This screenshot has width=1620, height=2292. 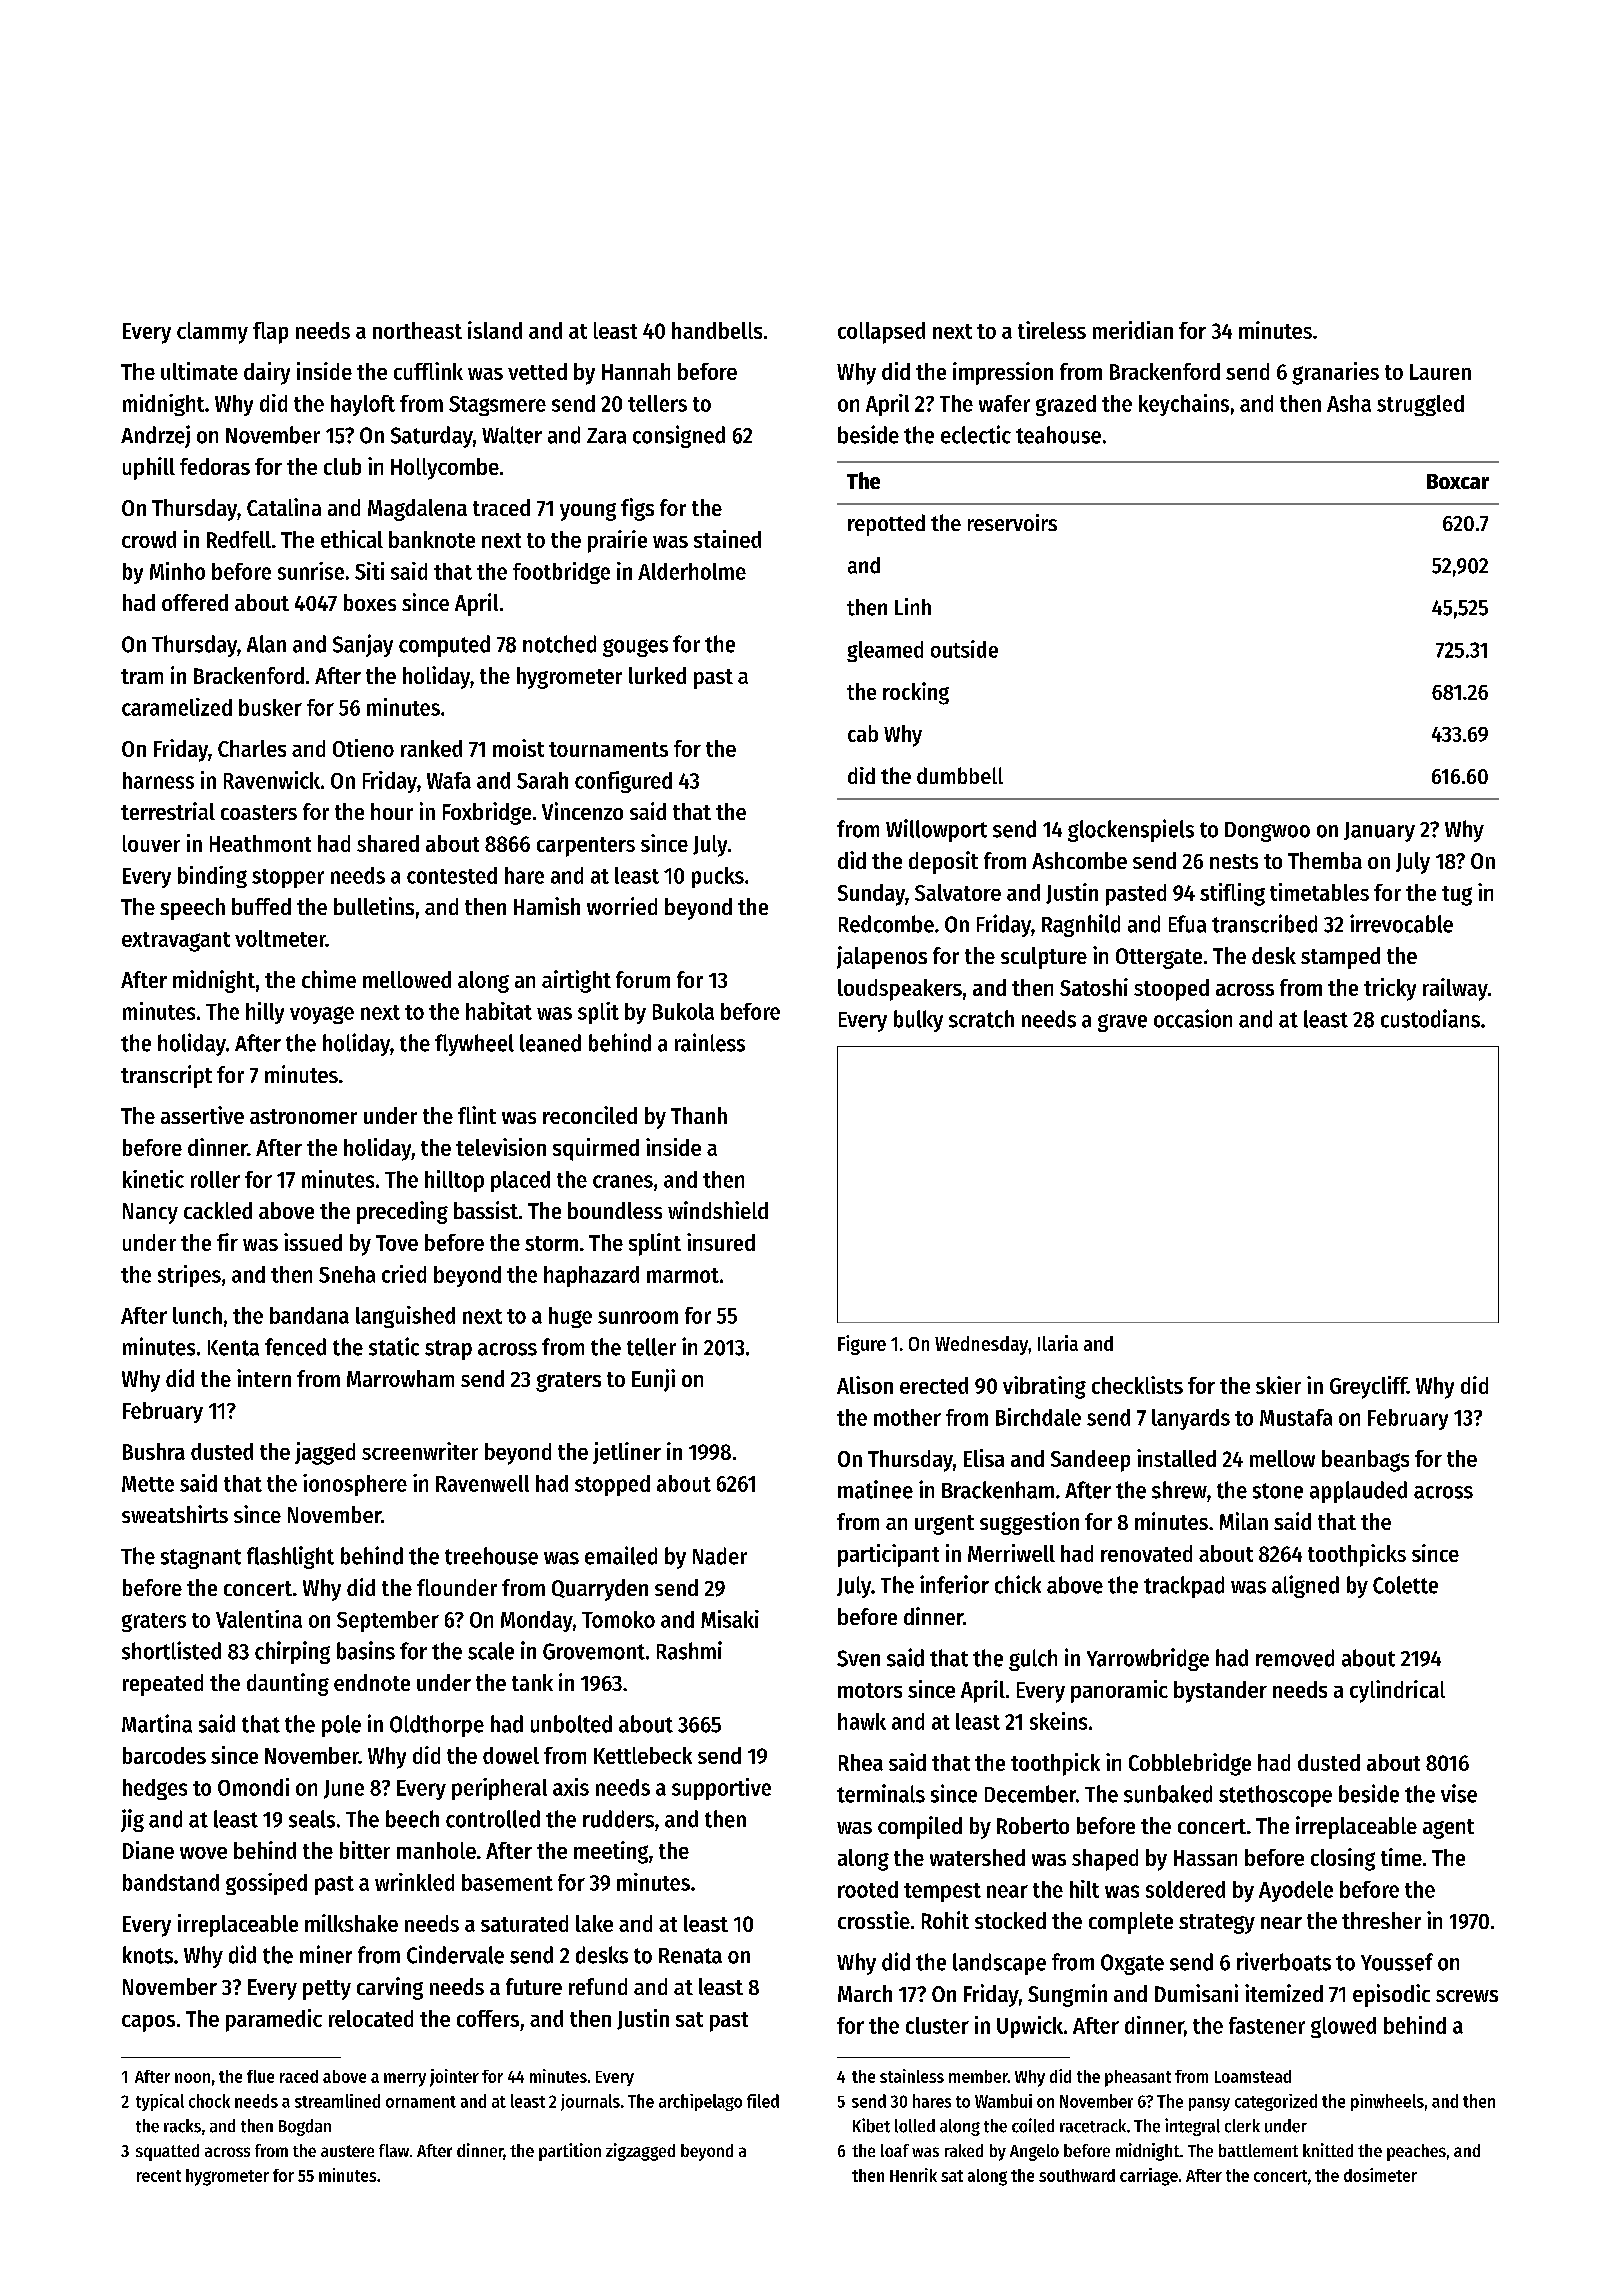 What do you see at coordinates (167, 2152) in the screenshot?
I see `squatted` at bounding box center [167, 2152].
